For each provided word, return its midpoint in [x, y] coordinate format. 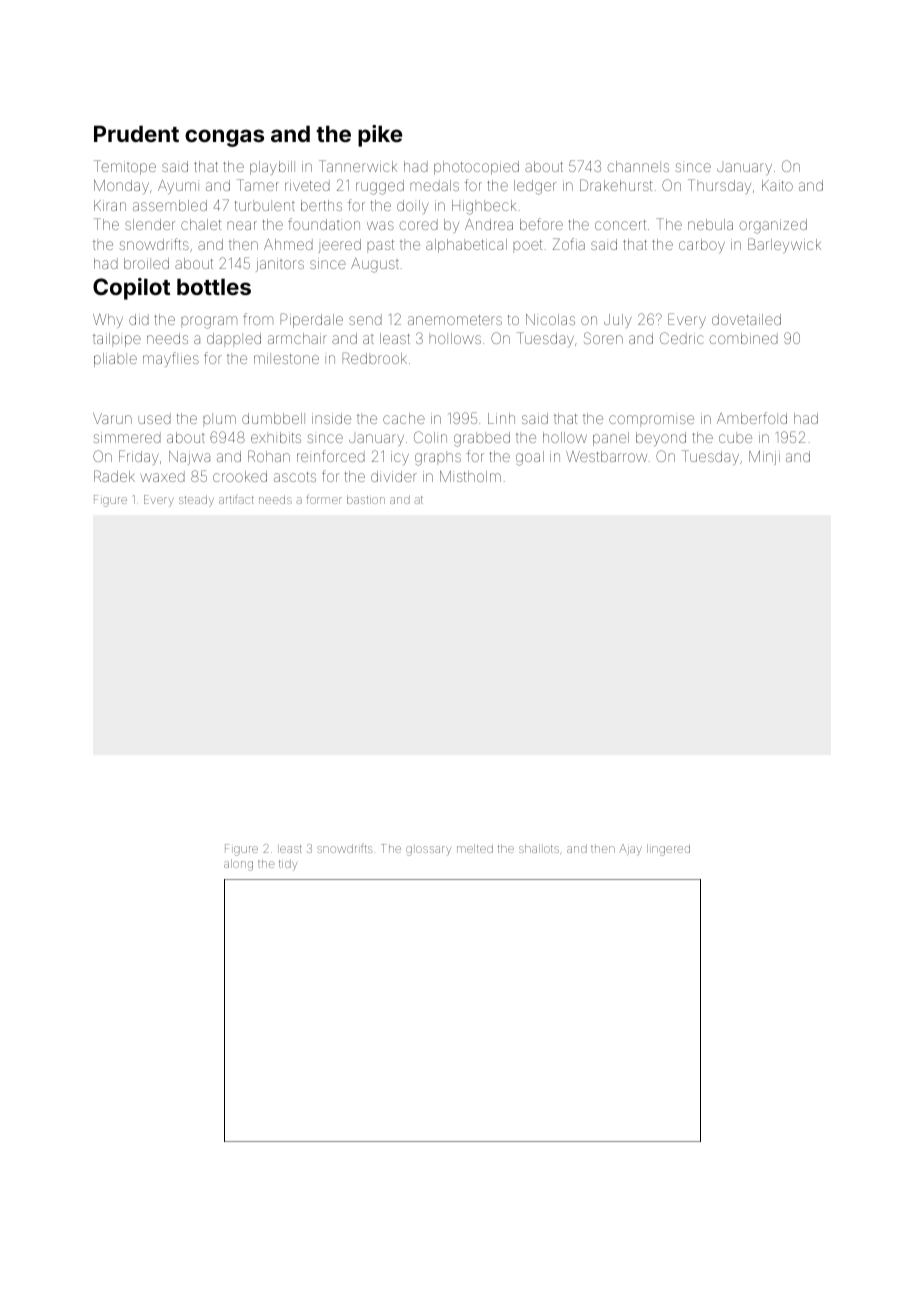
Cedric [682, 338]
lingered [668, 850]
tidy [288, 865]
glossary [428, 851]
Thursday [719, 186]
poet [527, 246]
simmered [127, 437]
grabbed [482, 439]
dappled [234, 340]
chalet [201, 224]
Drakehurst [616, 185]
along [238, 865]
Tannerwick [358, 166]
